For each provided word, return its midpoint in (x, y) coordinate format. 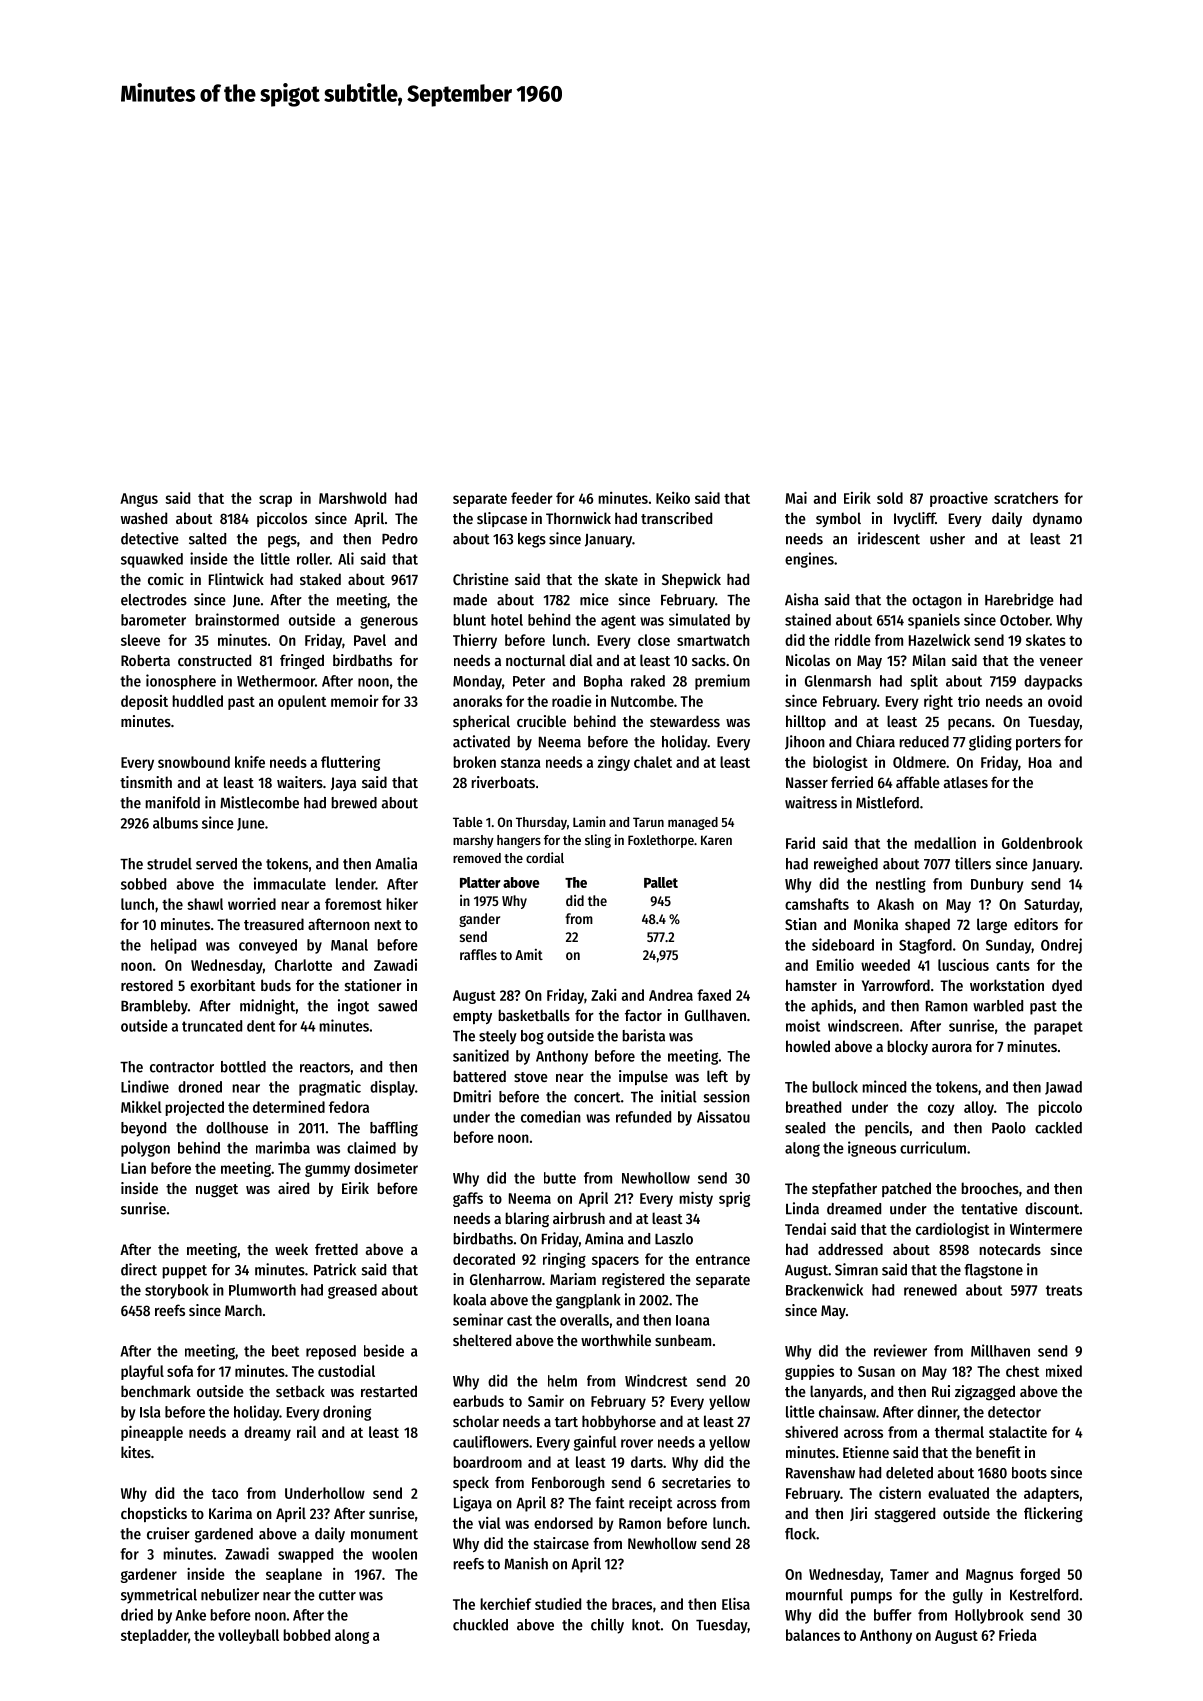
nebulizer (230, 1594)
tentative (989, 1208)
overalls (584, 1320)
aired (293, 1188)
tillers (973, 863)
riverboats (503, 782)
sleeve (140, 640)
